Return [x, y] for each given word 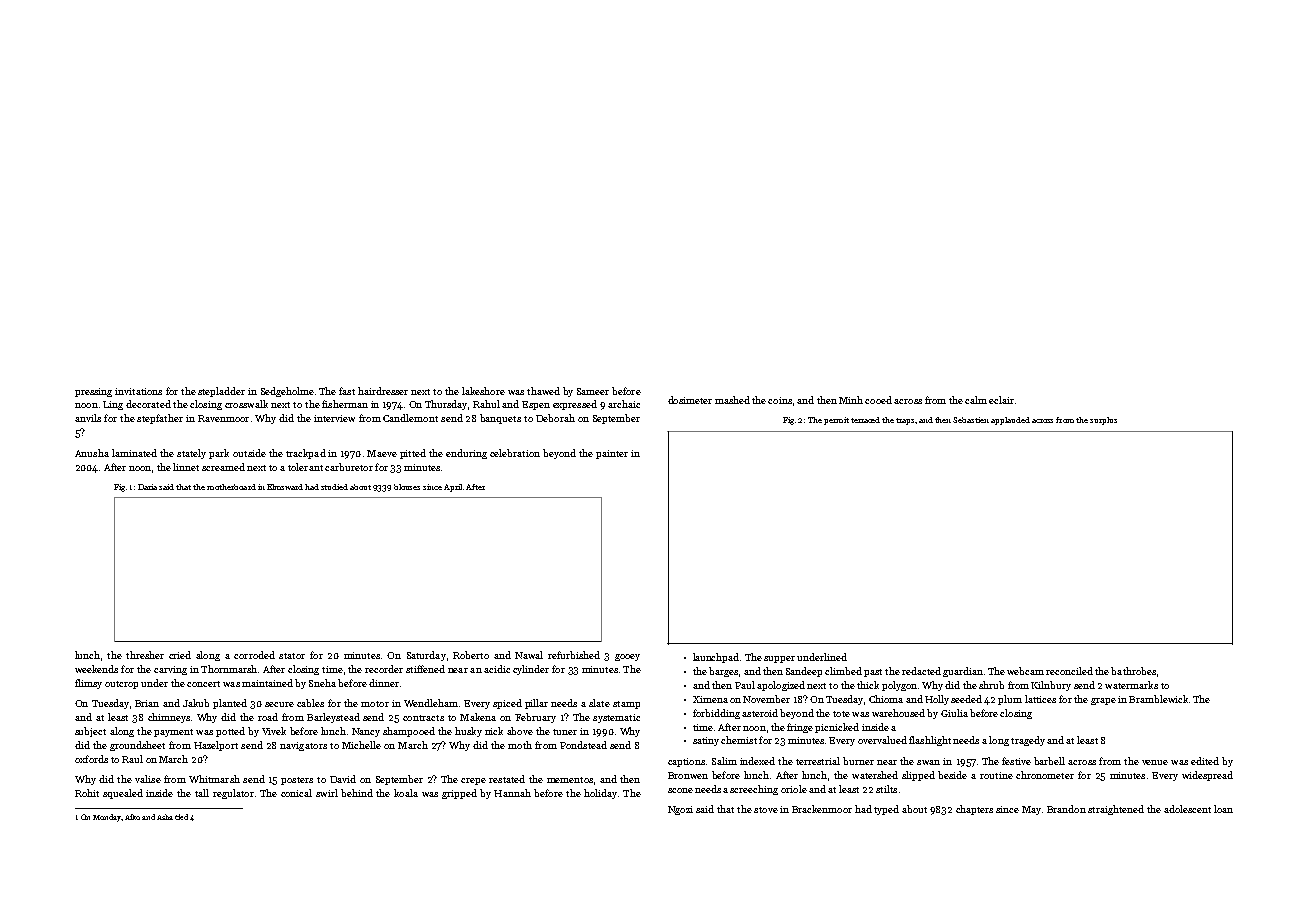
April [453, 488]
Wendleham [431, 703]
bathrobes [1133, 671]
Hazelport [216, 746]
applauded [1010, 421]
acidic [497, 669]
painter [612, 454]
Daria [147, 487]
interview [334, 418]
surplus [1103, 421]
